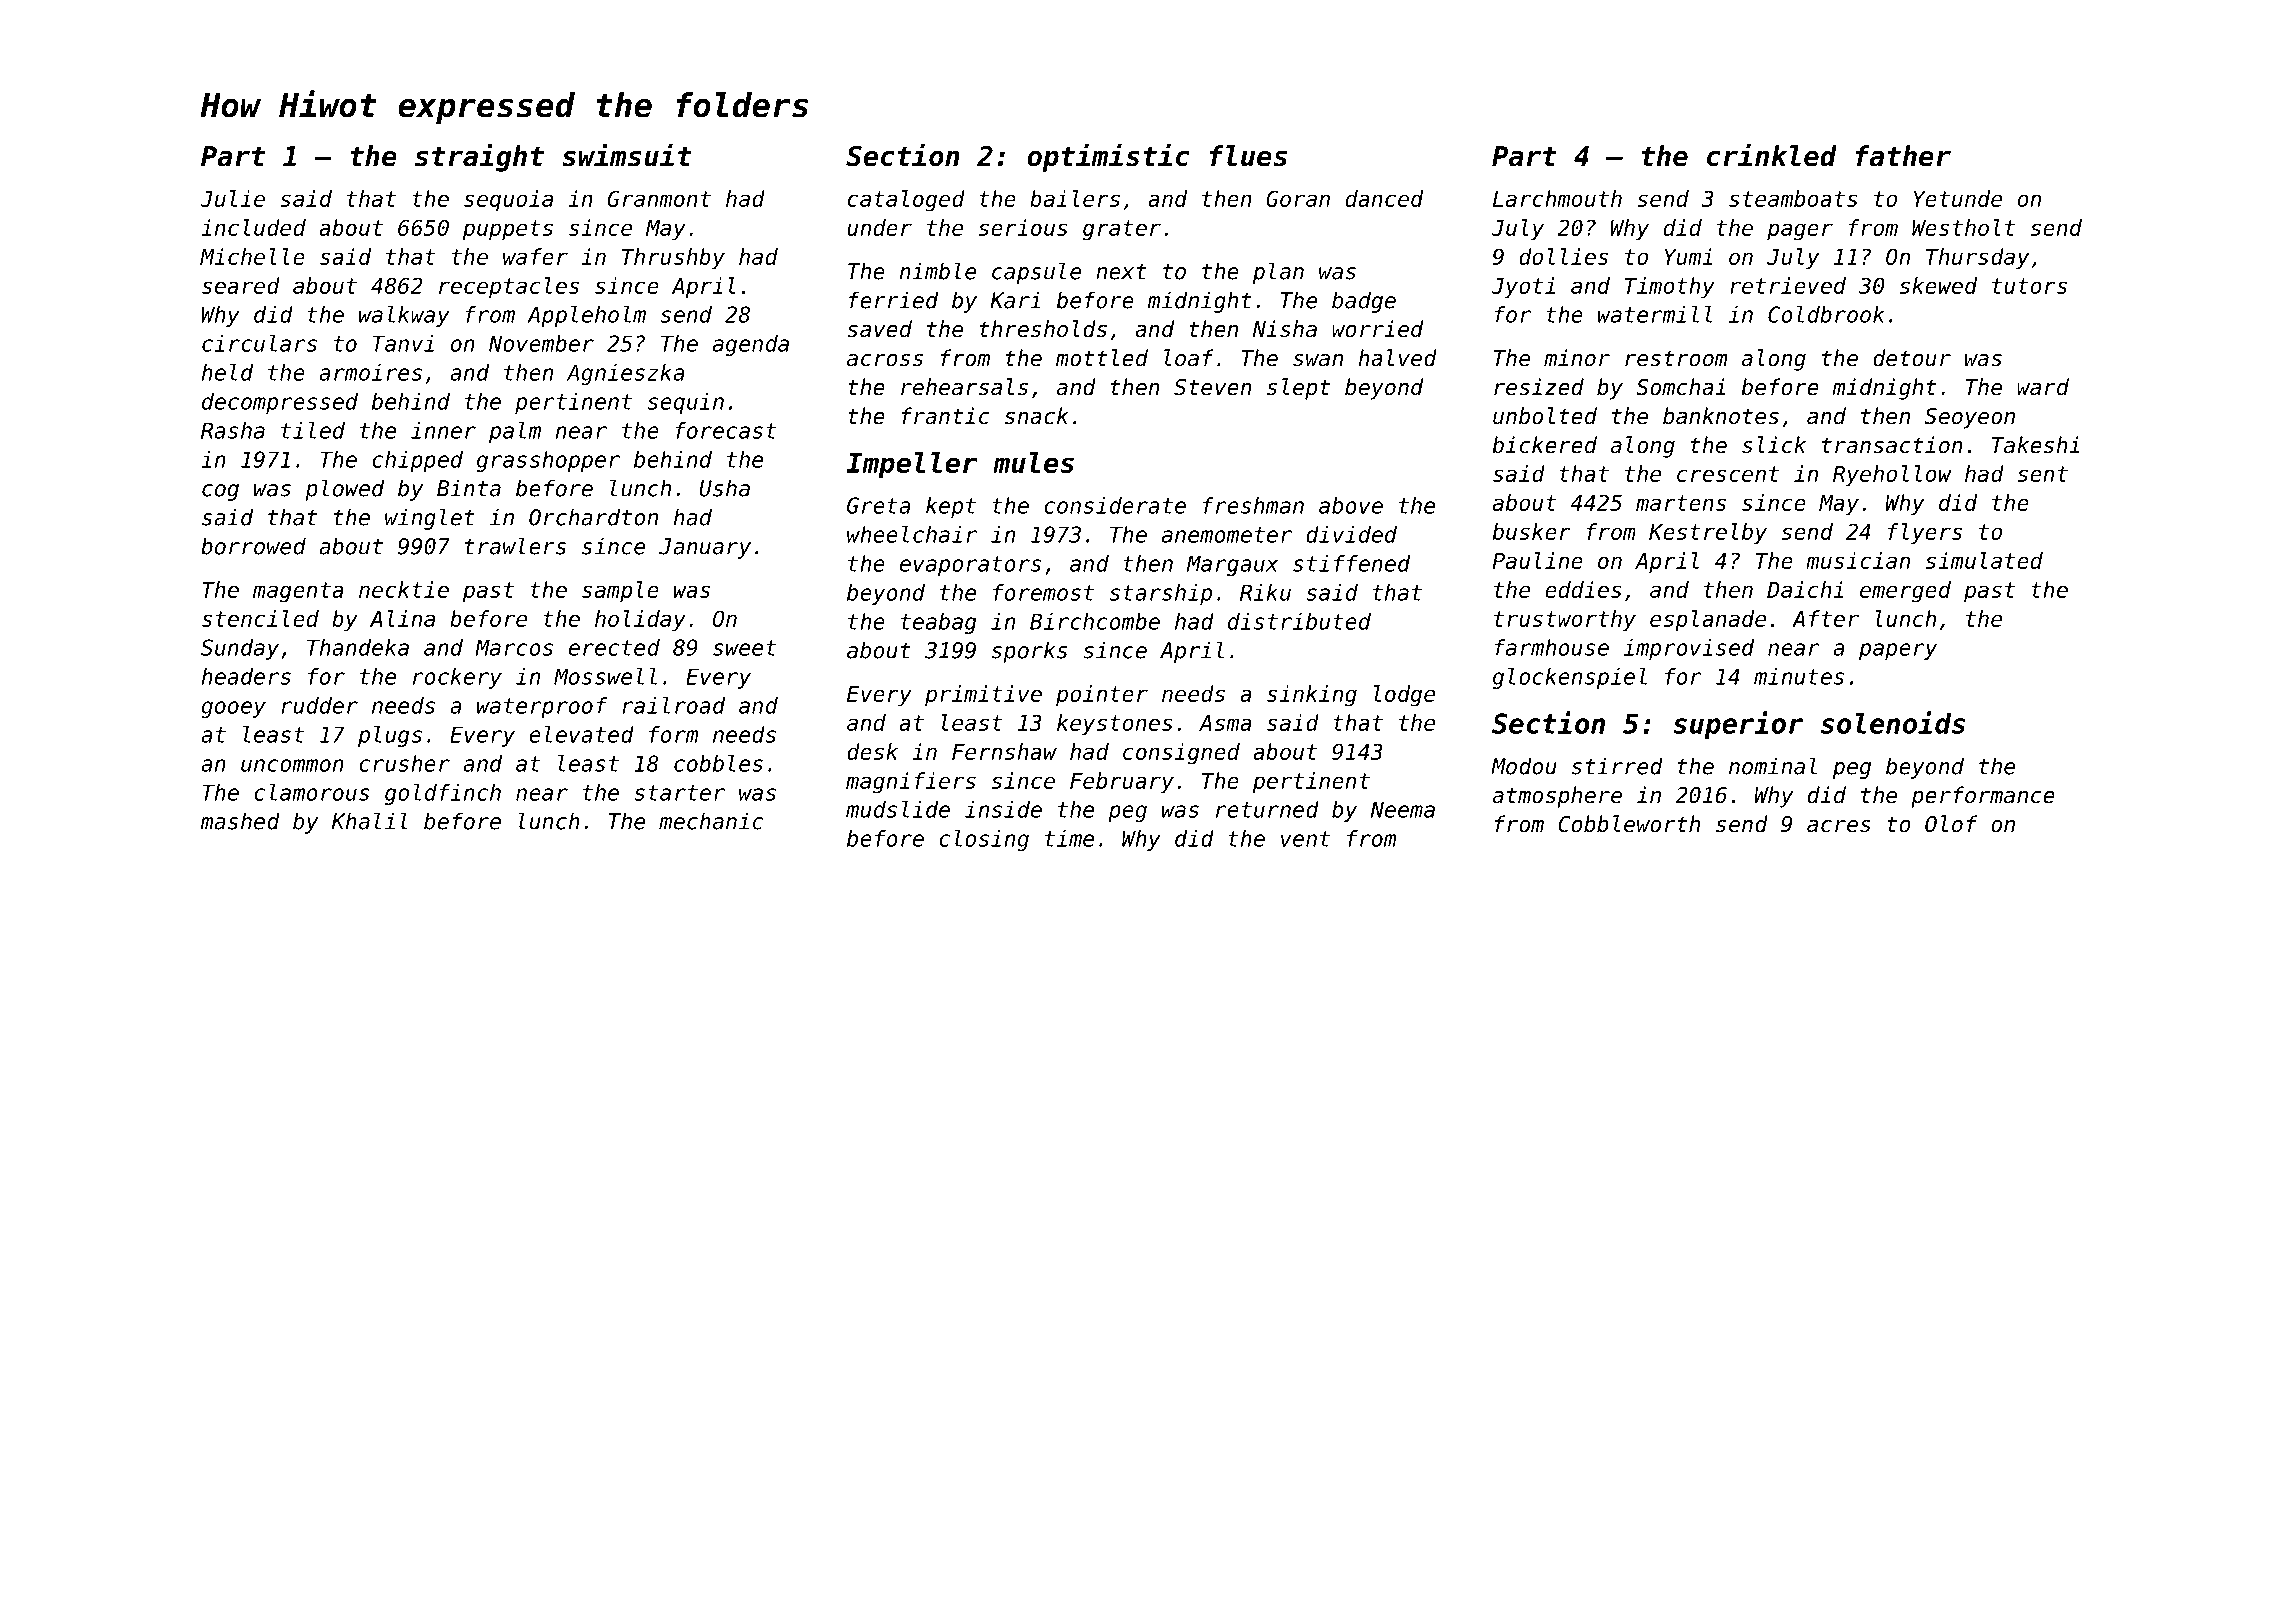 Image resolution: width=2292 pixels, height=1620 pixels. What do you see at coordinates (404, 763) in the page?
I see `crusher` at bounding box center [404, 763].
